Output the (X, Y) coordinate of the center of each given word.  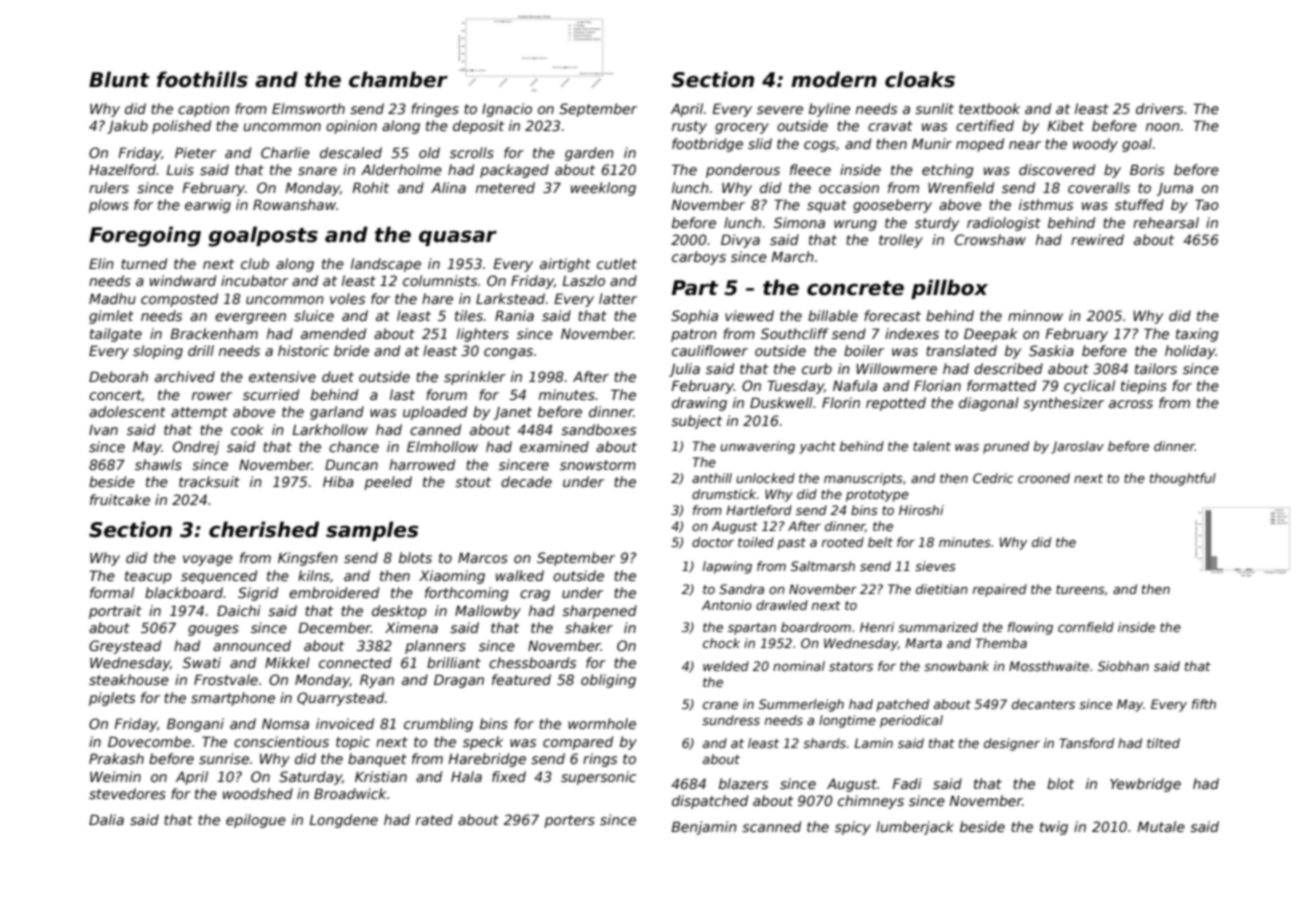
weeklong (603, 189)
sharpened (599, 612)
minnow (1035, 315)
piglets (112, 699)
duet (338, 376)
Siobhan (1123, 666)
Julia (684, 370)
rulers (109, 187)
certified (985, 125)
